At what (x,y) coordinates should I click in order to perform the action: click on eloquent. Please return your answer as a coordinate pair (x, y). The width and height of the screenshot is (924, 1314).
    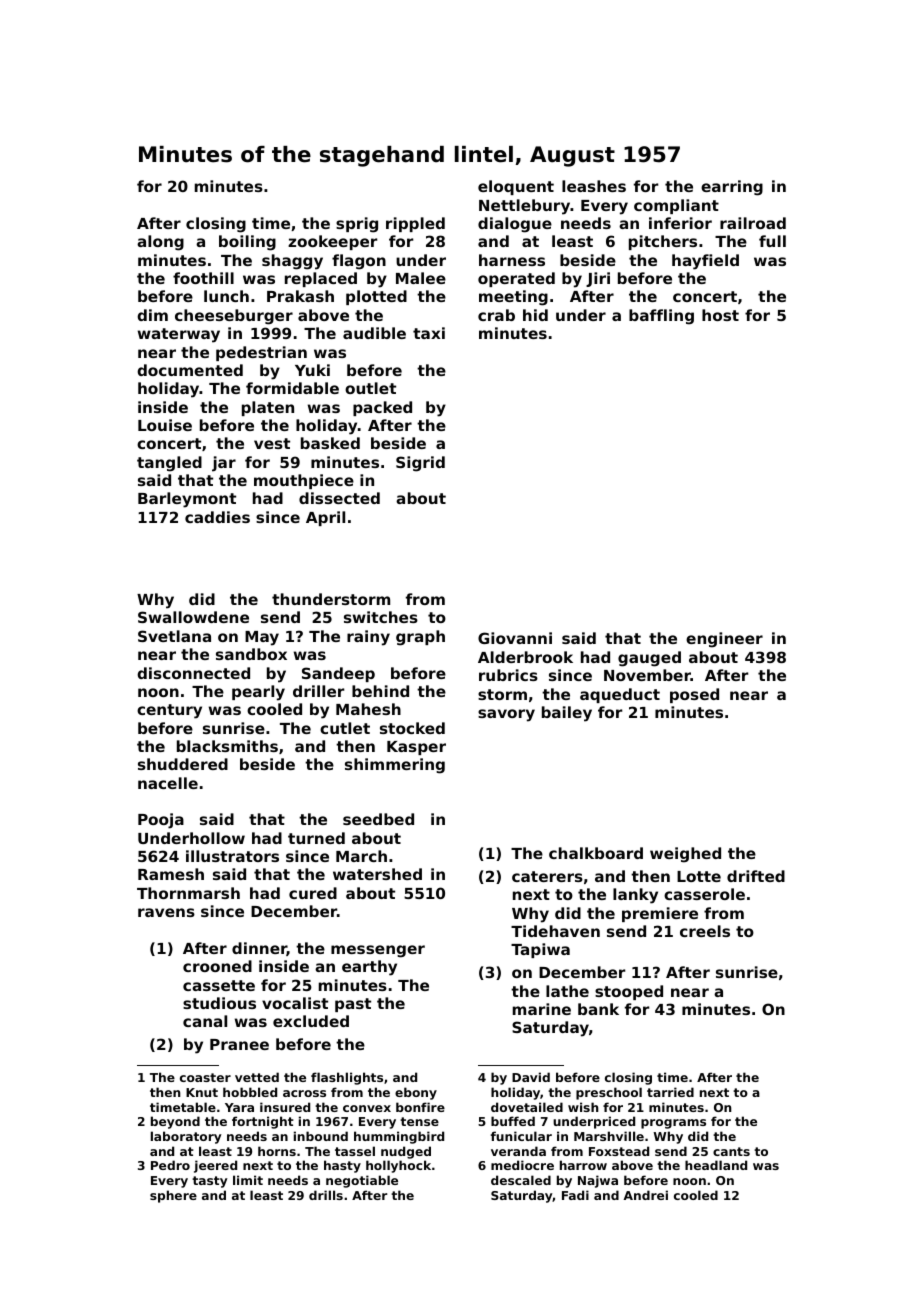
    Looking at the image, I should click on (516, 187).
